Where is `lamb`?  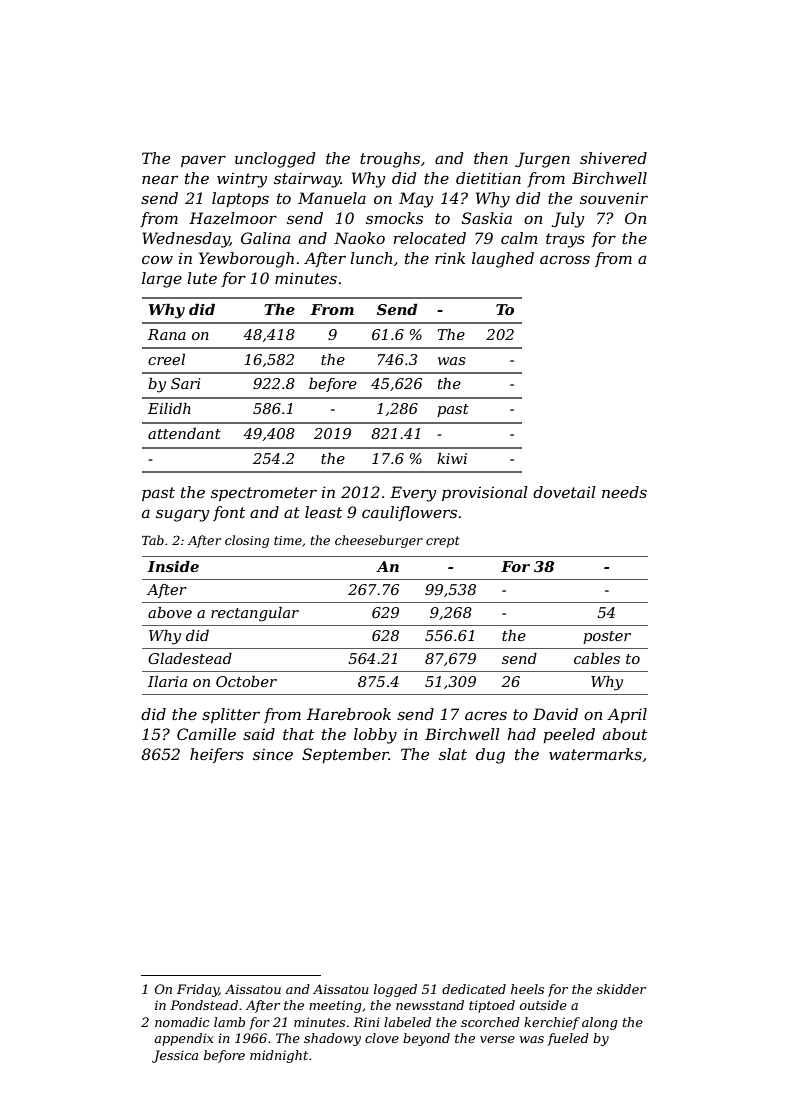 lamb is located at coordinates (229, 1022).
